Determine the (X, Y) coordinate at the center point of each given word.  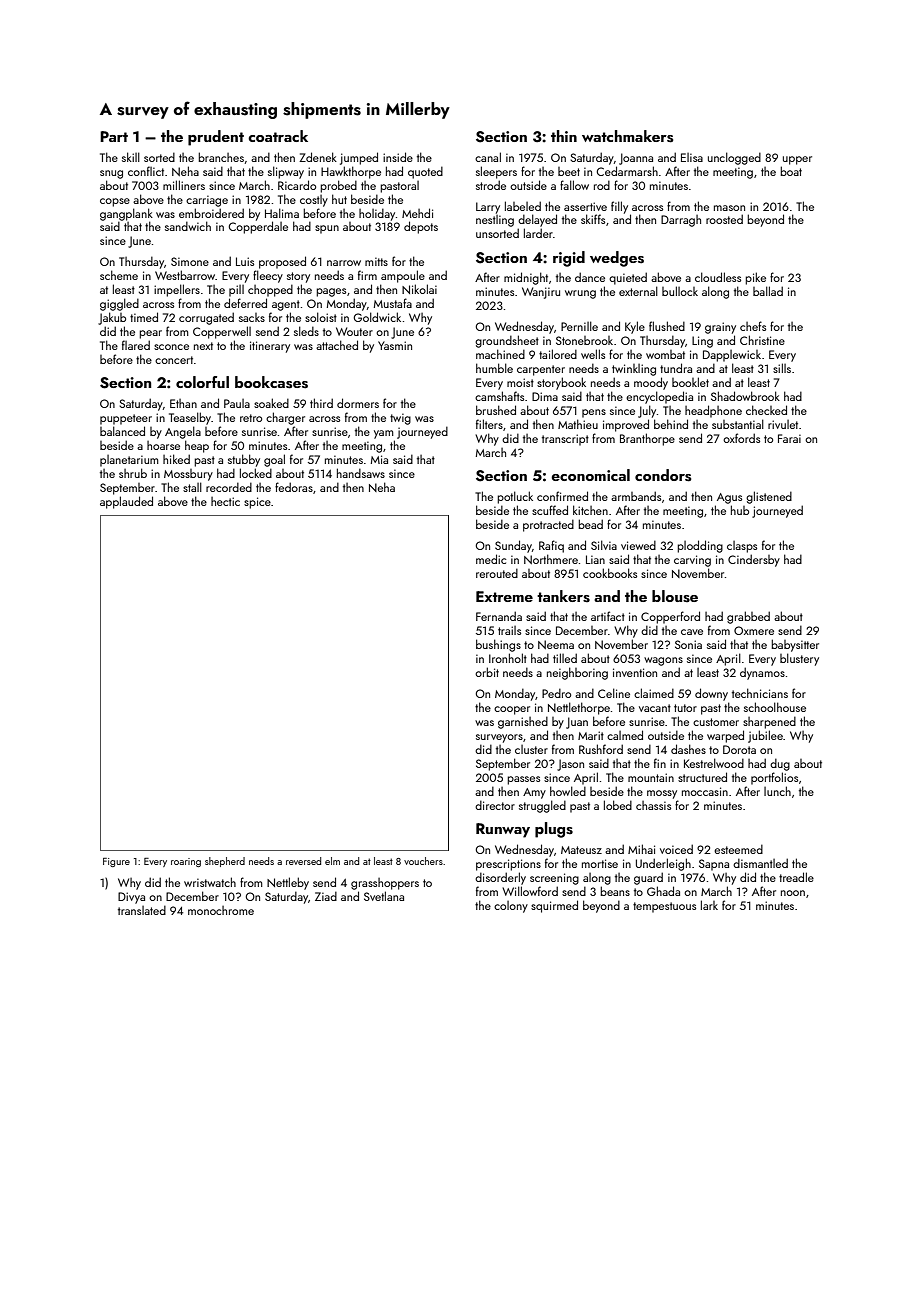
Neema (556, 644)
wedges (617, 259)
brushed (496, 410)
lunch (777, 791)
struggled (542, 806)
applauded (126, 502)
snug (111, 174)
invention (635, 672)
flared (136, 345)
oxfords (741, 438)
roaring (186, 862)
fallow (574, 185)
